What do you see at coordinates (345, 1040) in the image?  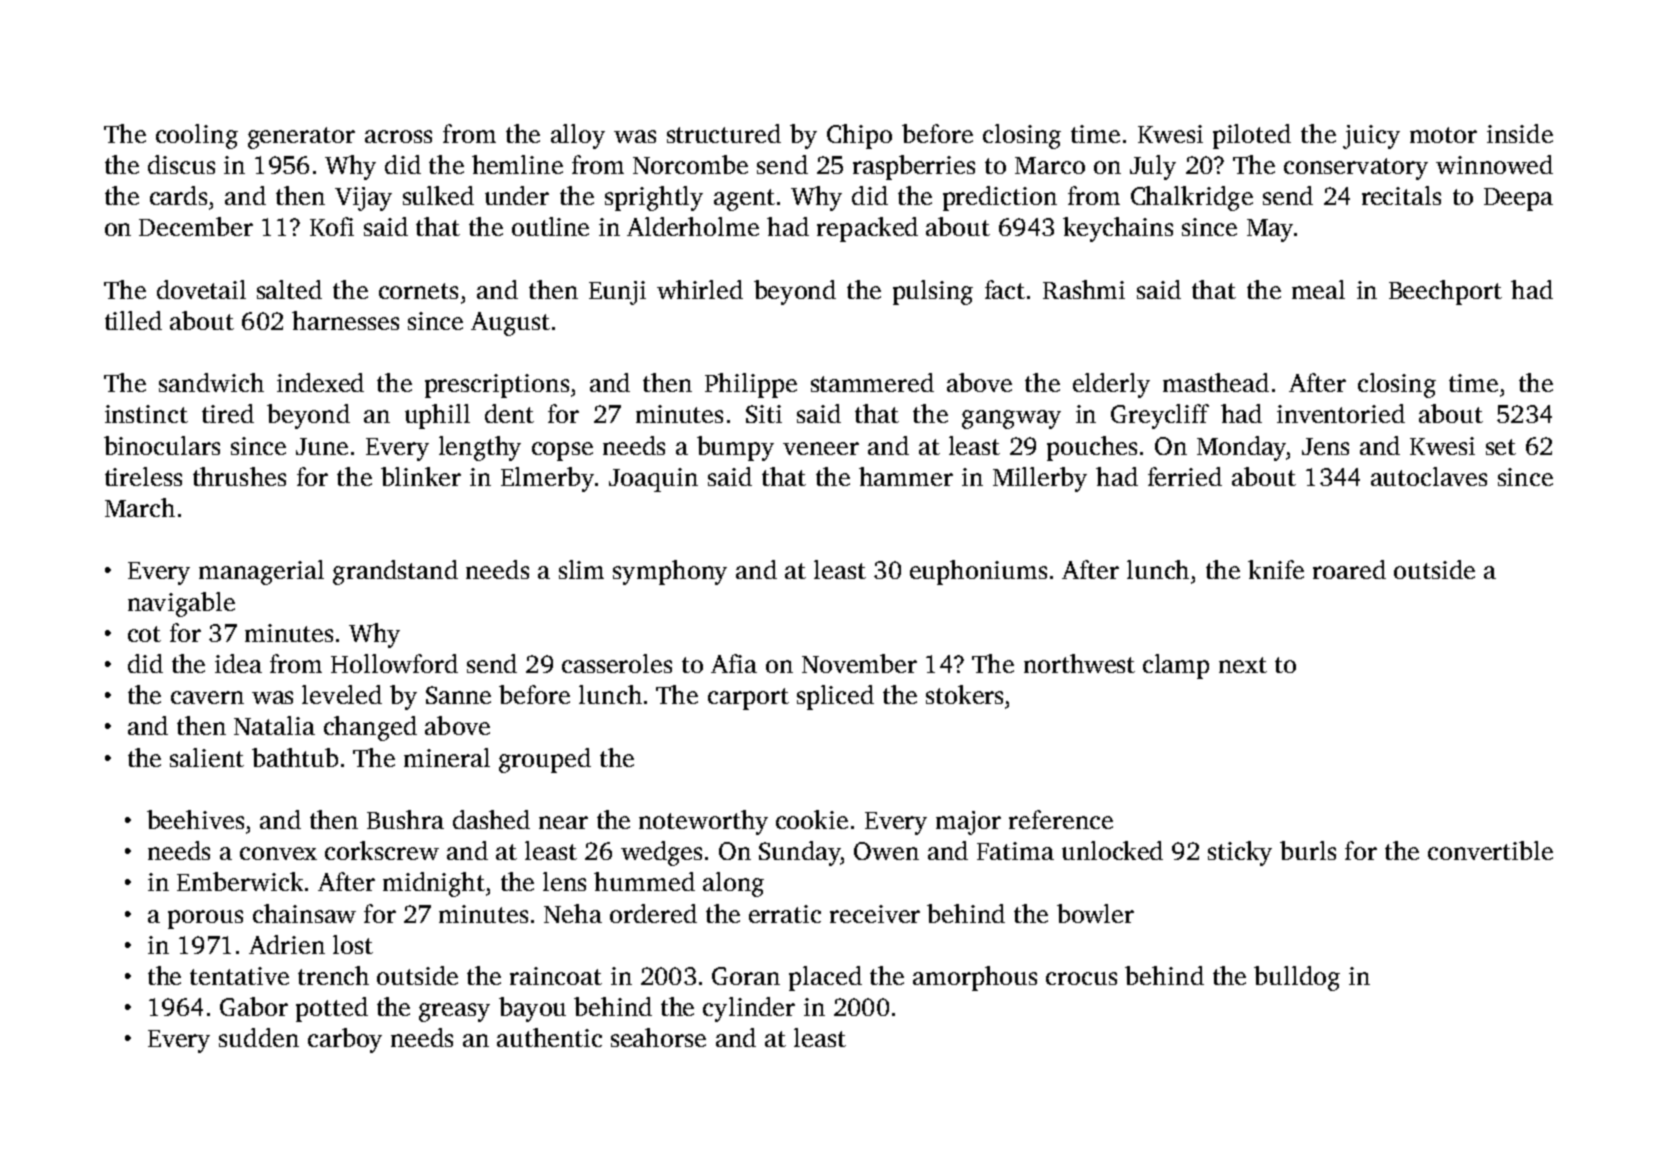 I see `carboy` at bounding box center [345, 1040].
